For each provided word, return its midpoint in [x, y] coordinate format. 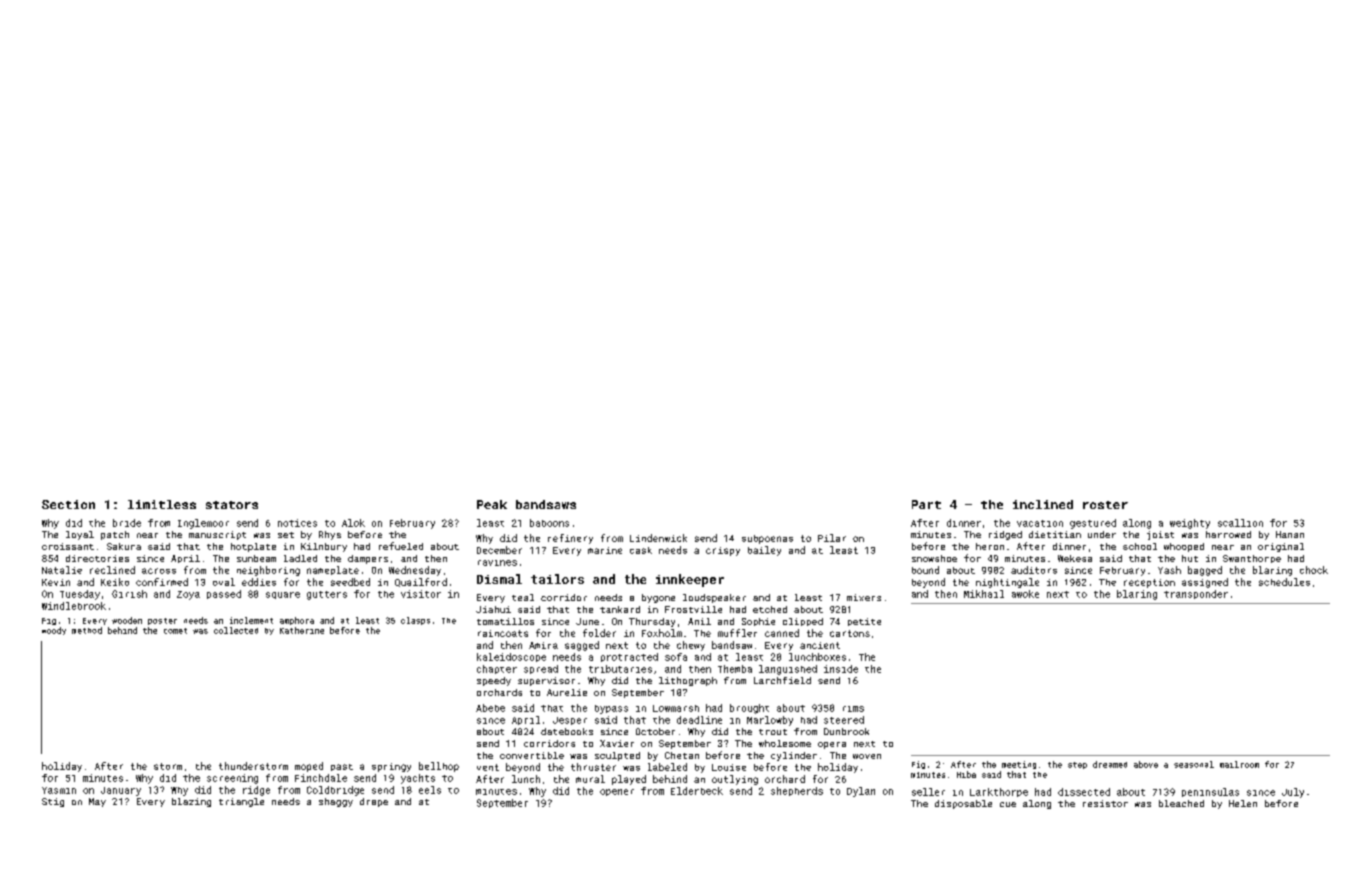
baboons [549, 523]
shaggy [336, 802]
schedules [1284, 582]
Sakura [124, 546]
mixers [864, 597]
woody [54, 631]
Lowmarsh [676, 708]
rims [853, 709]
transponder [1196, 594]
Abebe [490, 708]
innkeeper [690, 580]
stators [232, 505]
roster [1105, 505]
